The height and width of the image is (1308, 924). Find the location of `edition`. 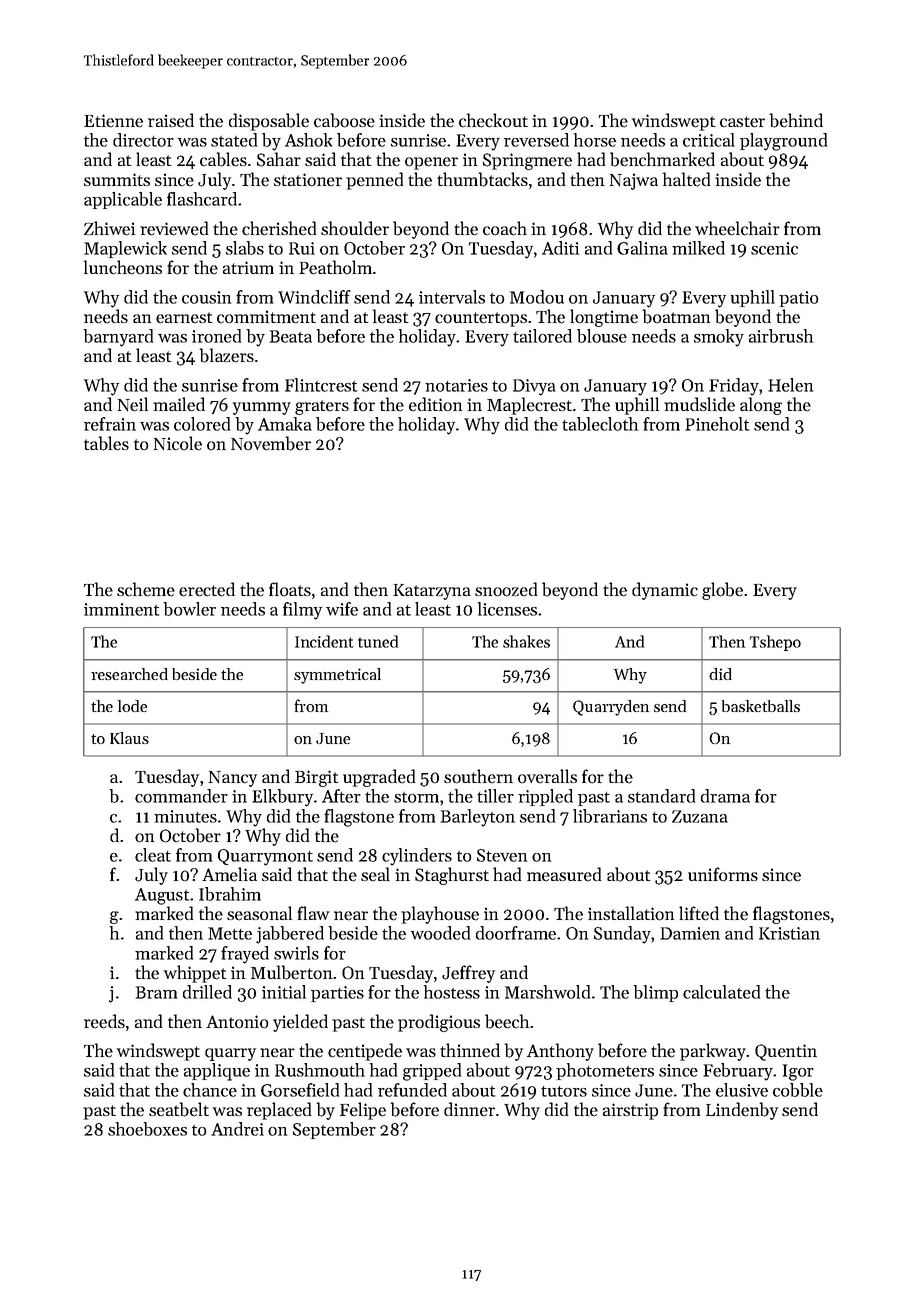

edition is located at coordinates (435, 404).
